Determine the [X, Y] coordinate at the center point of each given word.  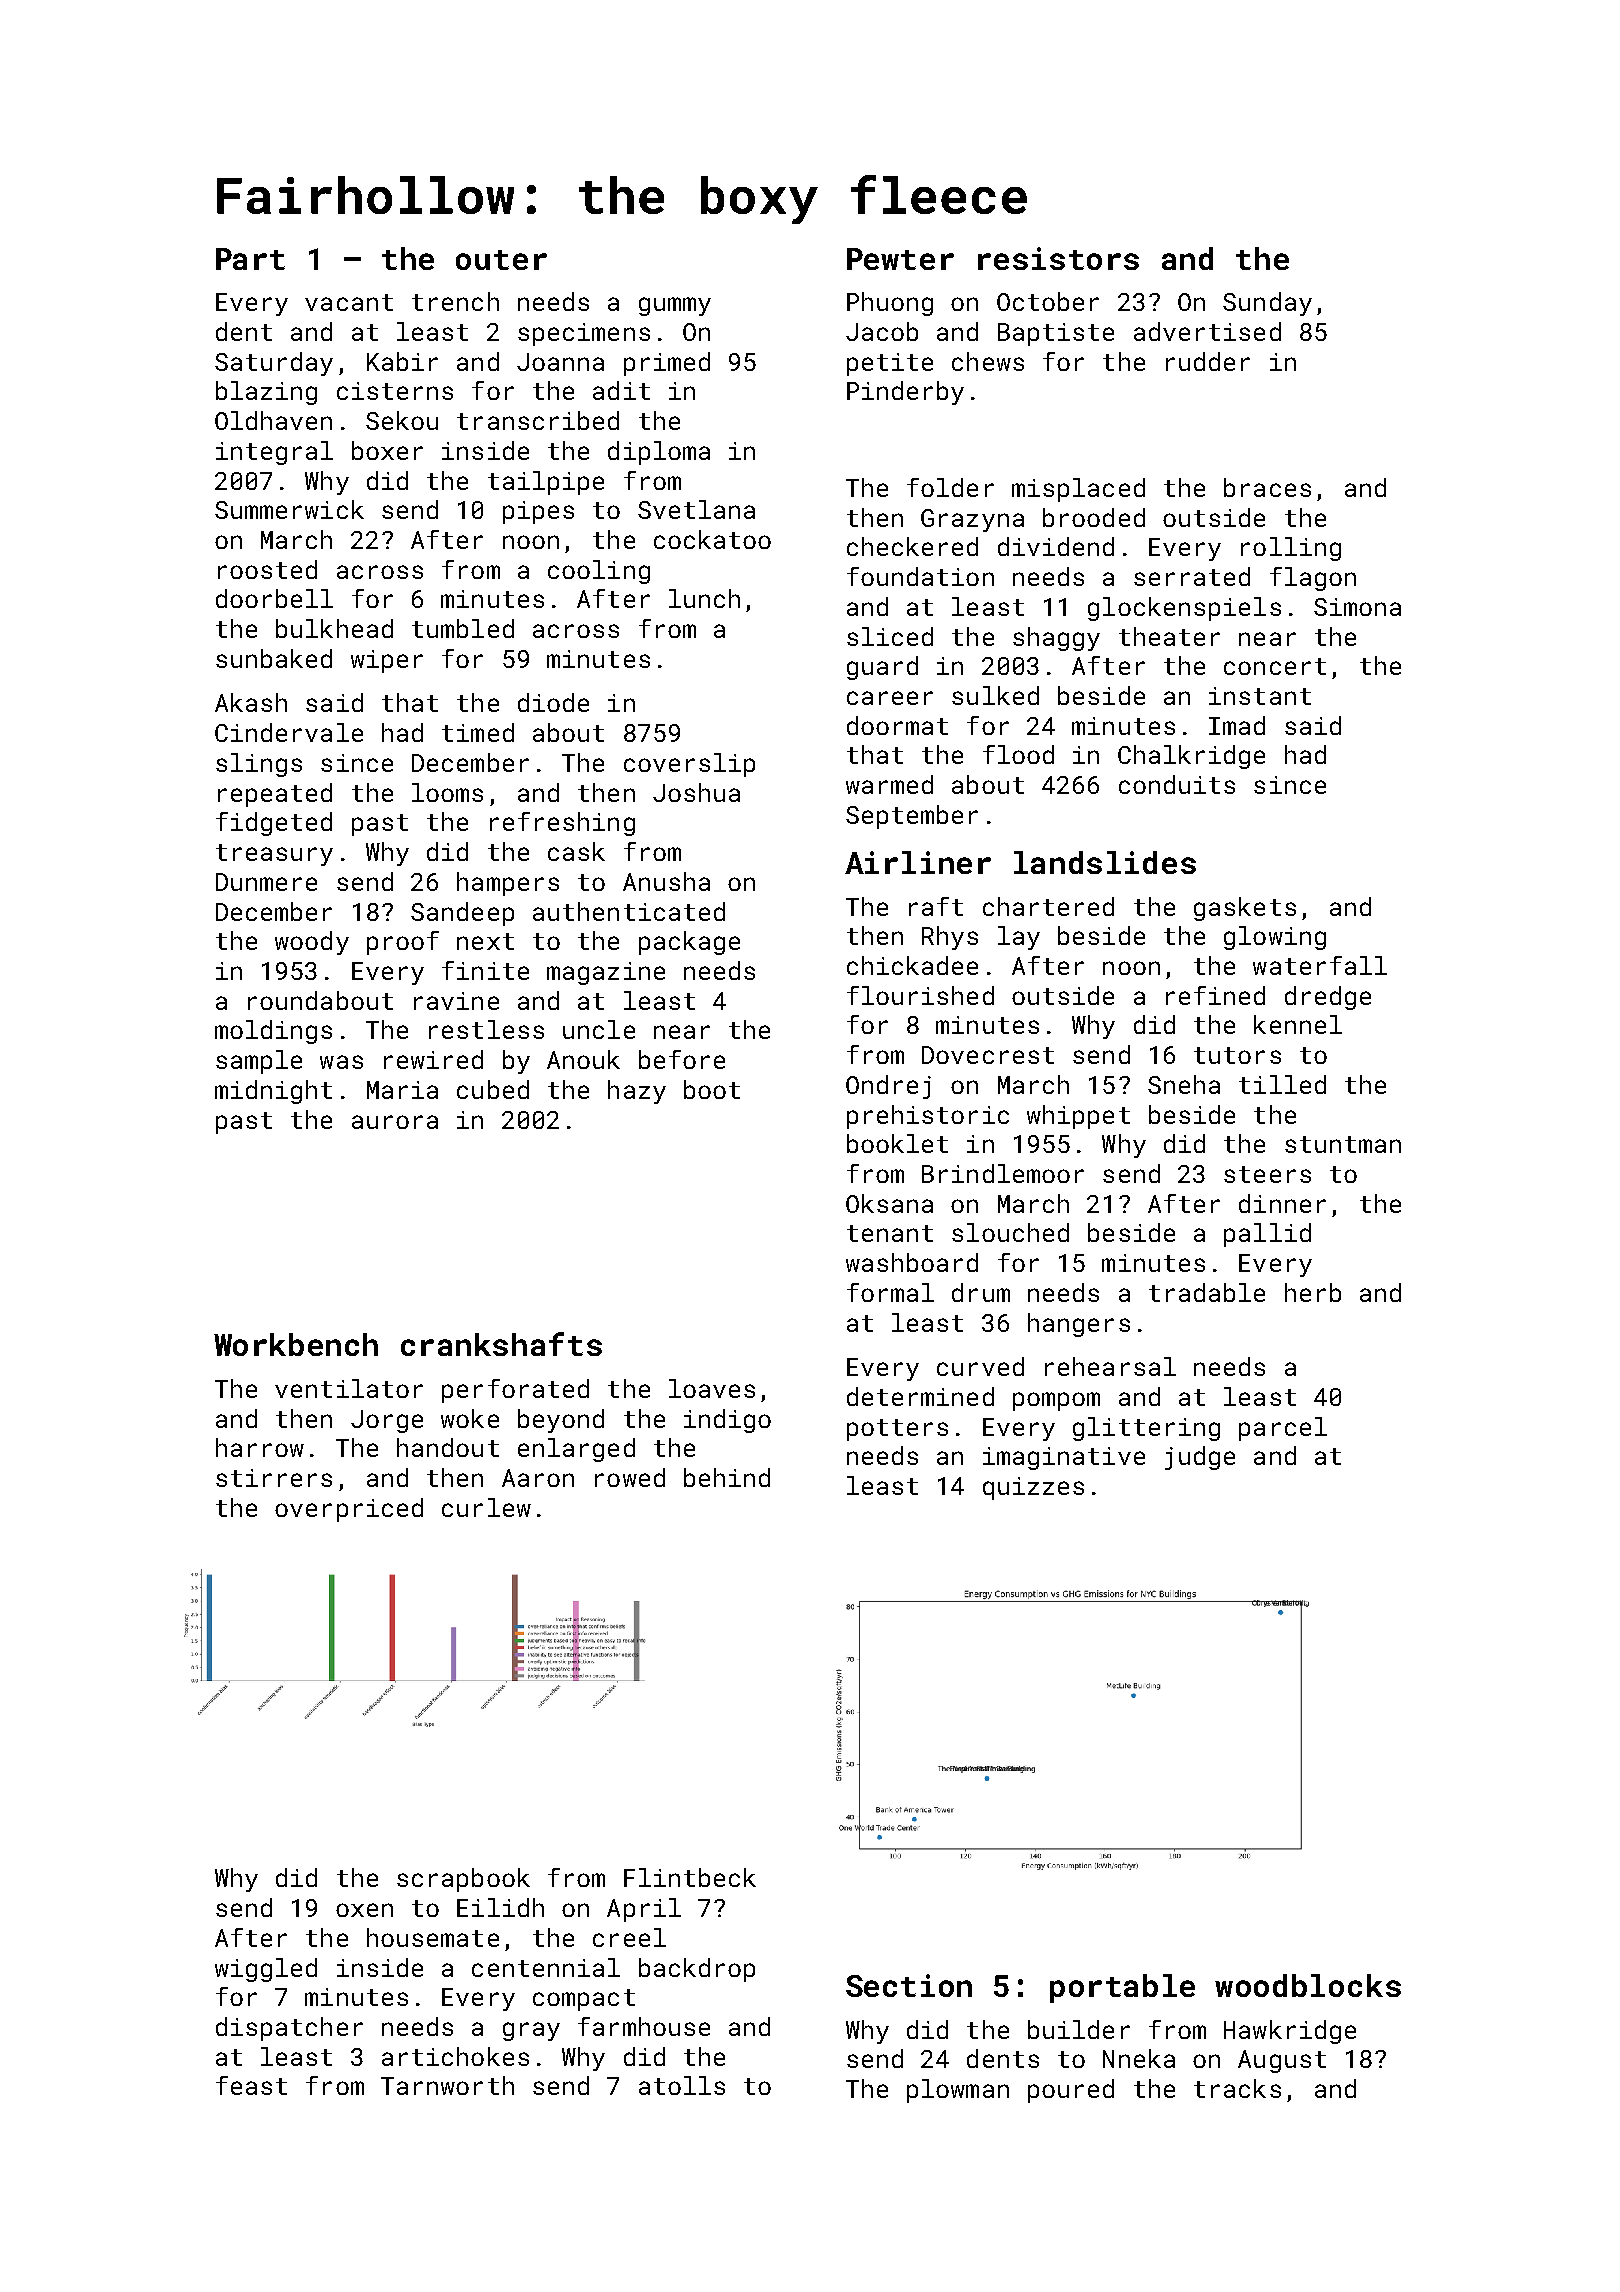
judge [1200, 1458]
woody [312, 943]
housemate [433, 1937]
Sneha [1184, 1084]
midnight [273, 1092]
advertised [1207, 331]
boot [712, 1089]
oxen [364, 1910]
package [689, 943]
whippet [1078, 1117]
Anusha [666, 881]
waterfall [1320, 965]
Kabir [402, 361]
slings [259, 765]
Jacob [882, 331]
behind [727, 1477]
